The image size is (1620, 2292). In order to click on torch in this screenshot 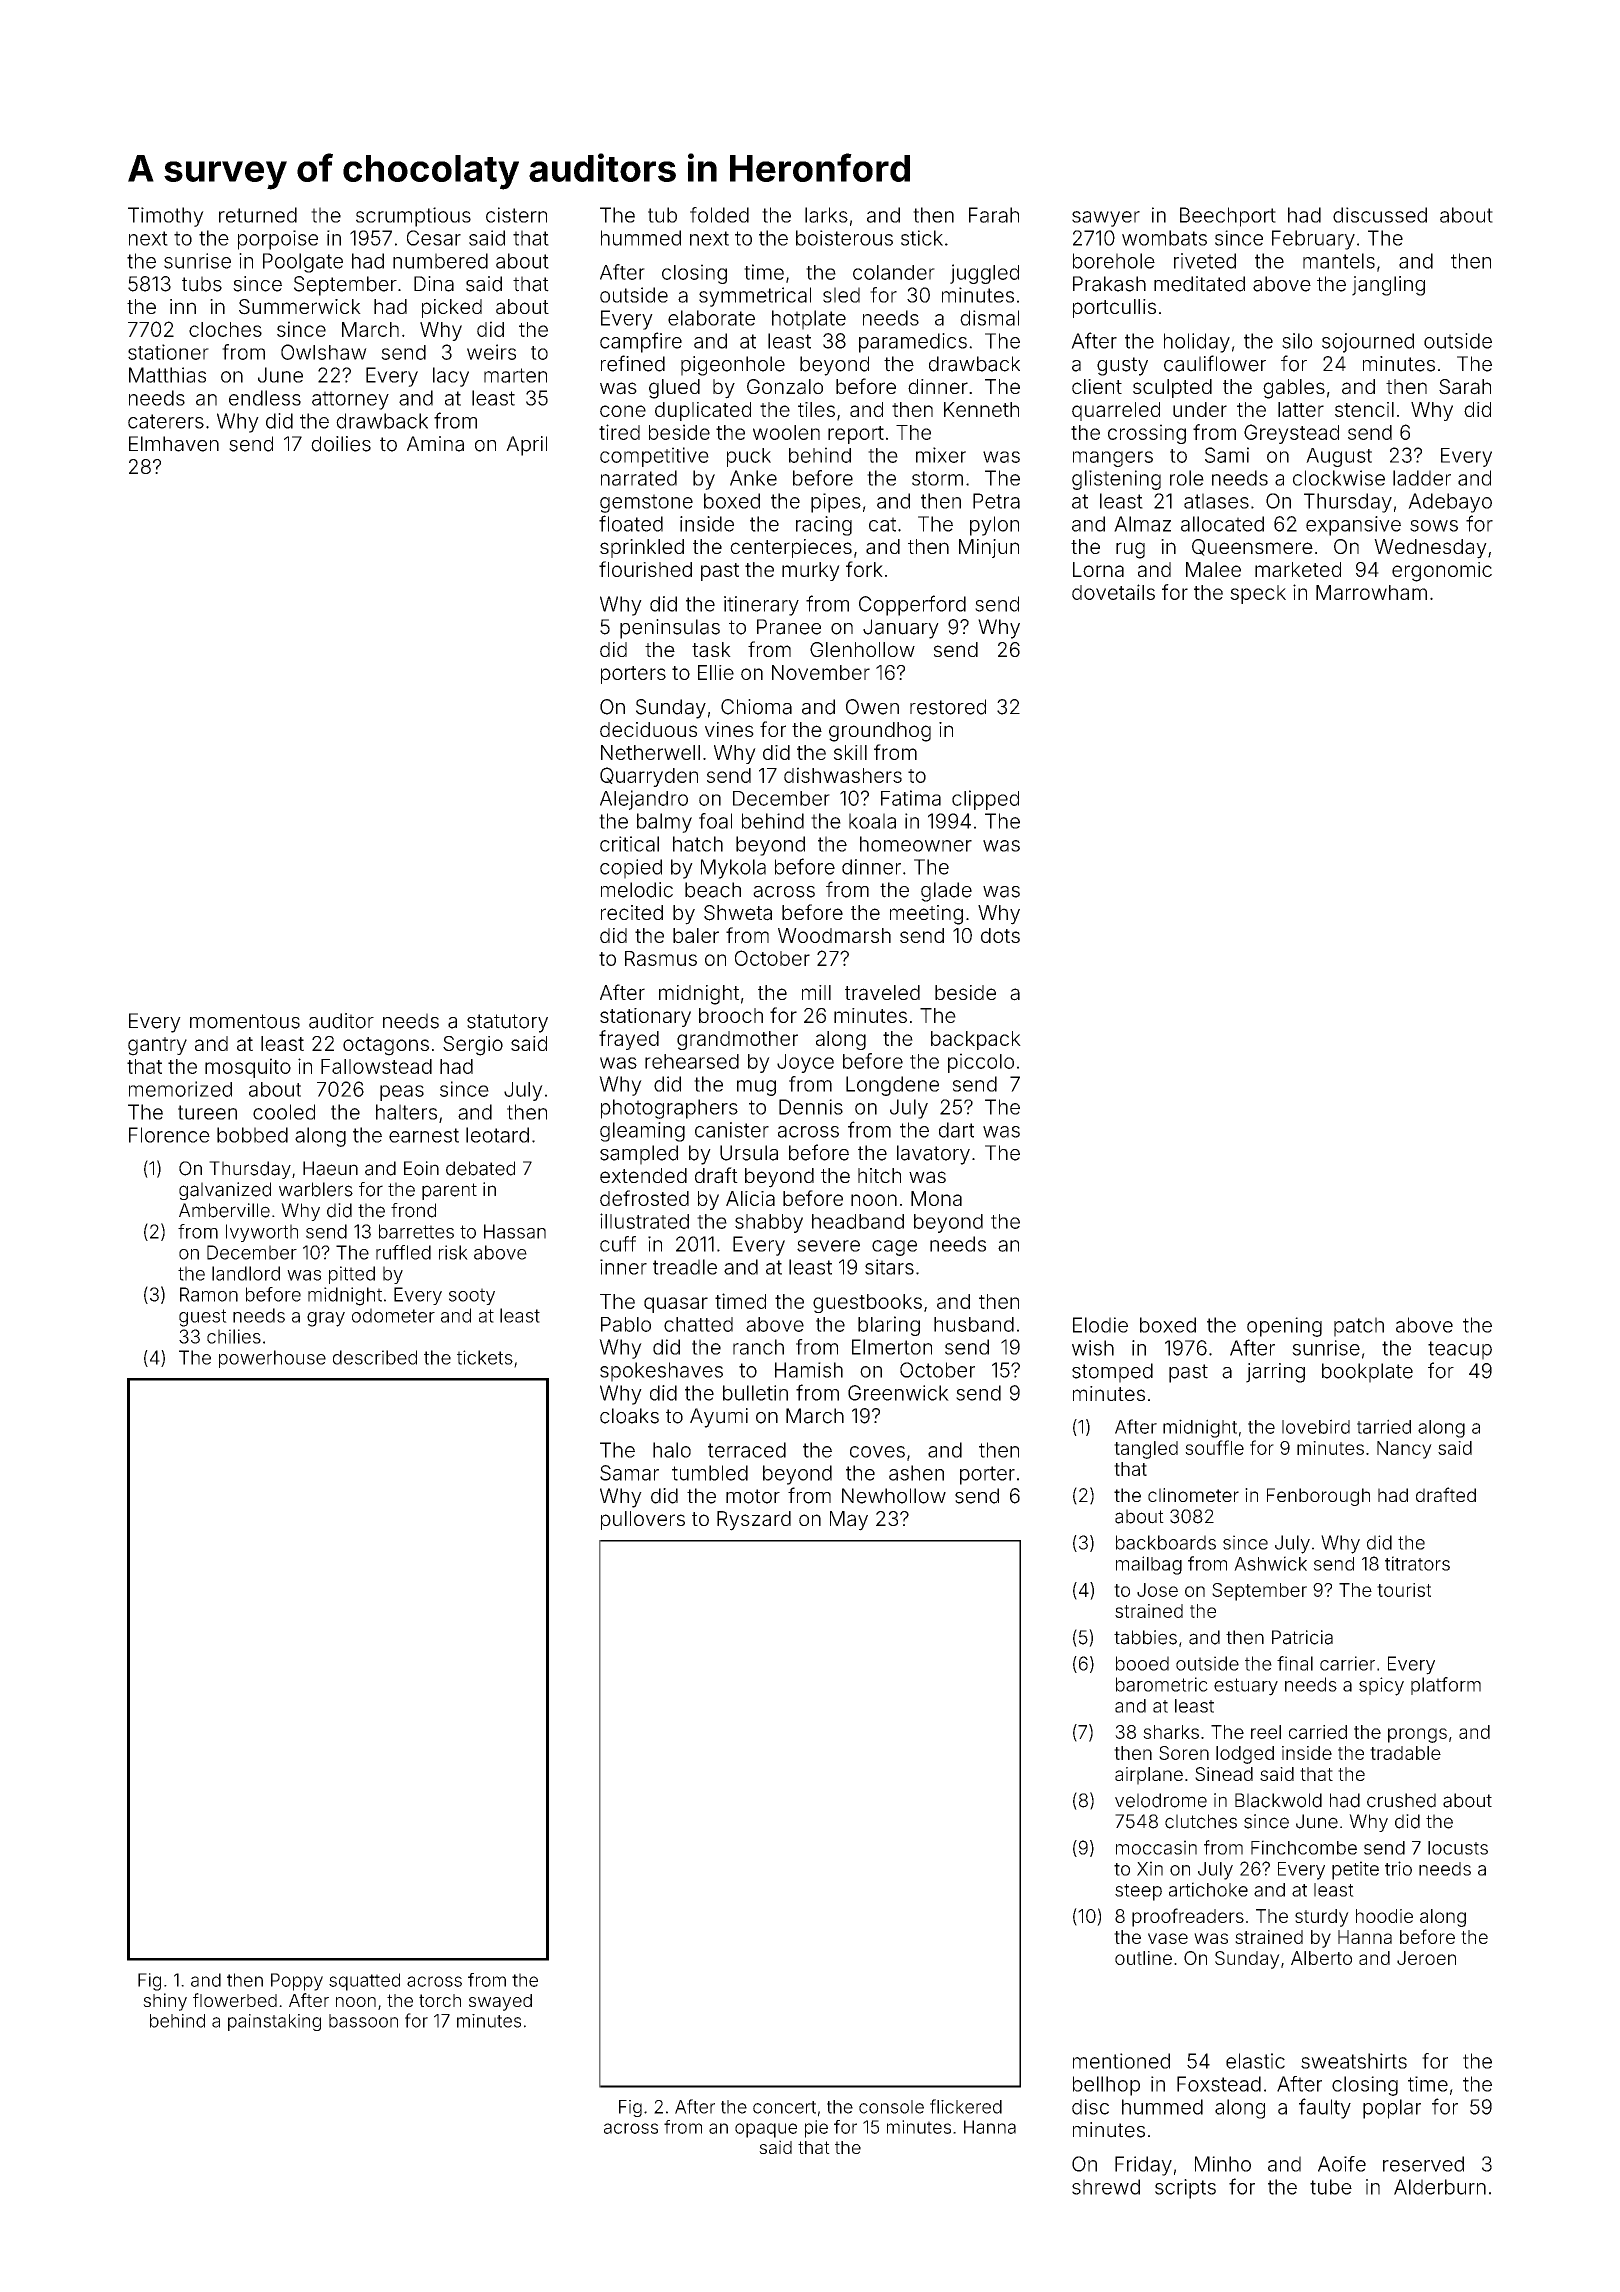, I will do `click(440, 2000)`.
